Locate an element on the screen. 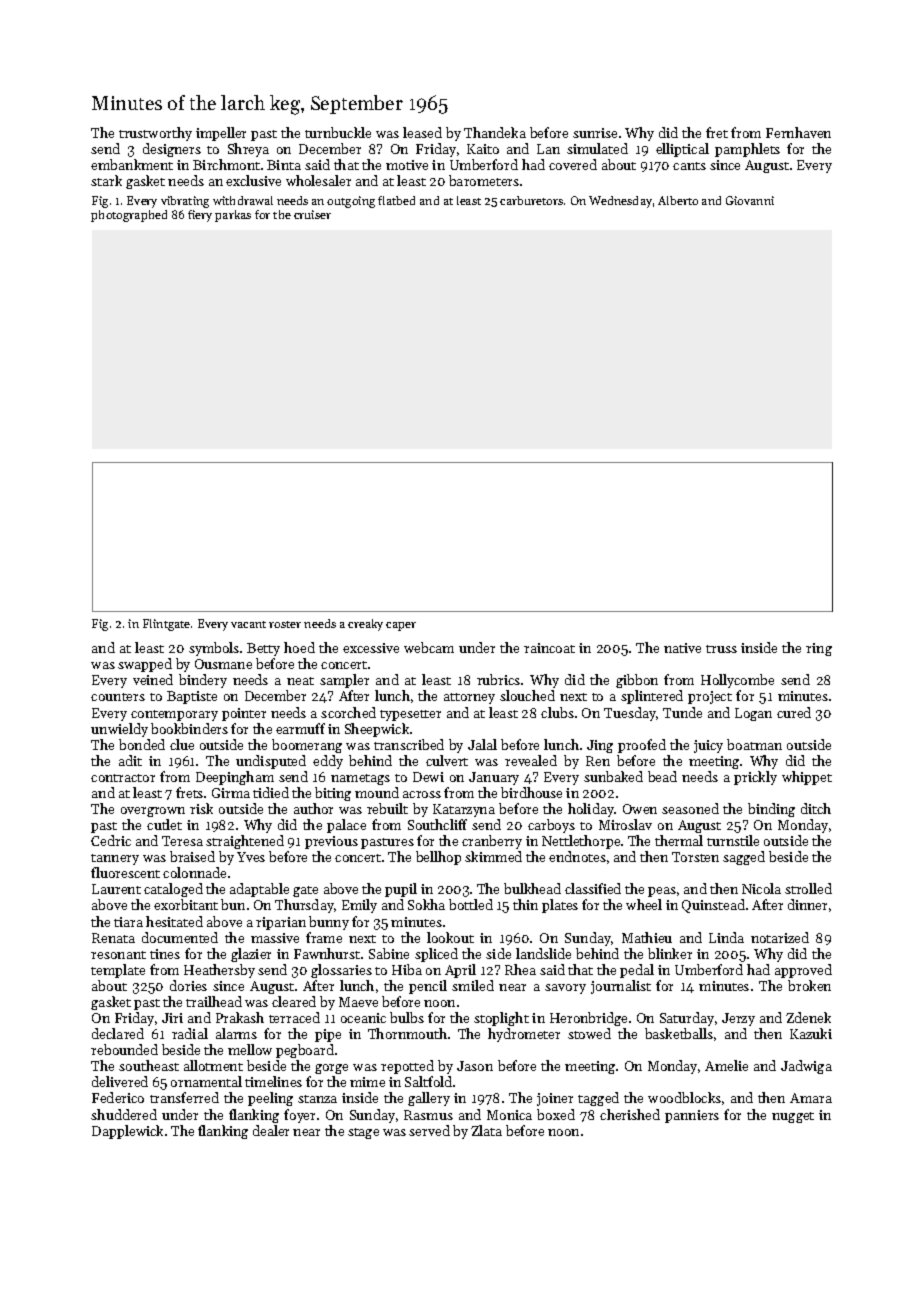  Fernhaven is located at coordinates (798, 132).
